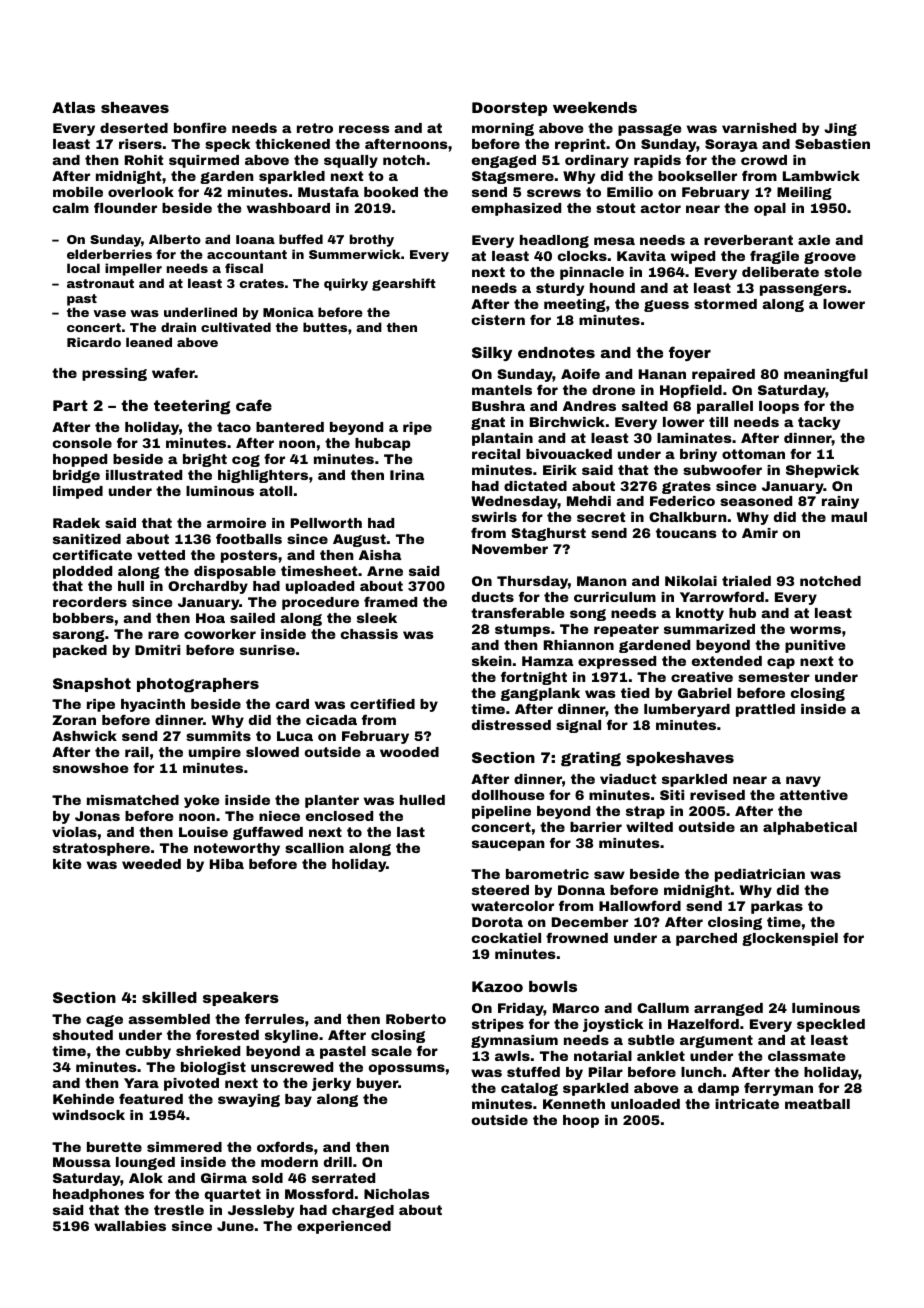  What do you see at coordinates (83, 1099) in the screenshot?
I see `Kehinde` at bounding box center [83, 1099].
